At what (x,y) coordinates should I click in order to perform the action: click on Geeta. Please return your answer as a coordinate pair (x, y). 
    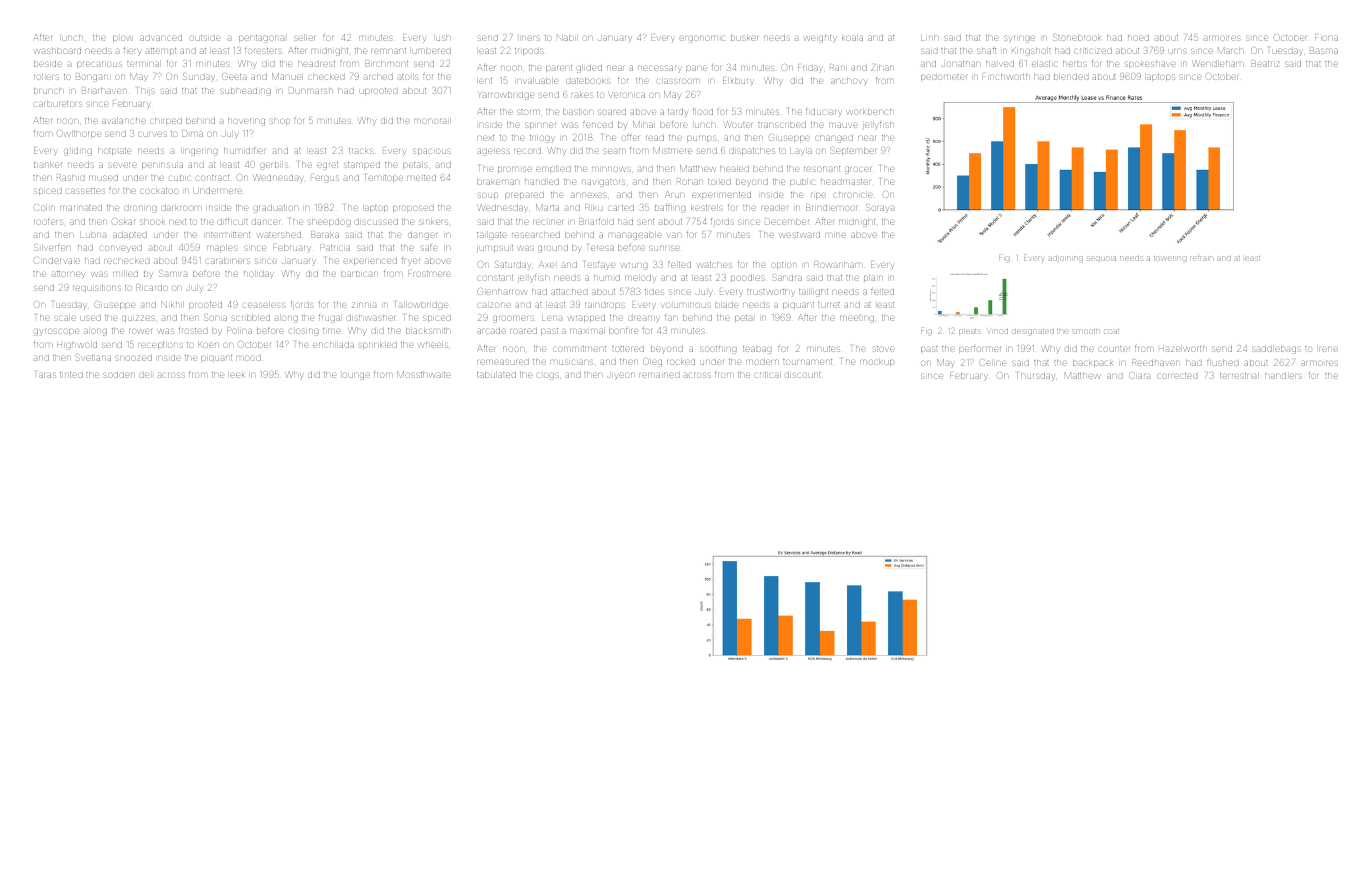
    Looking at the image, I should click on (234, 76).
